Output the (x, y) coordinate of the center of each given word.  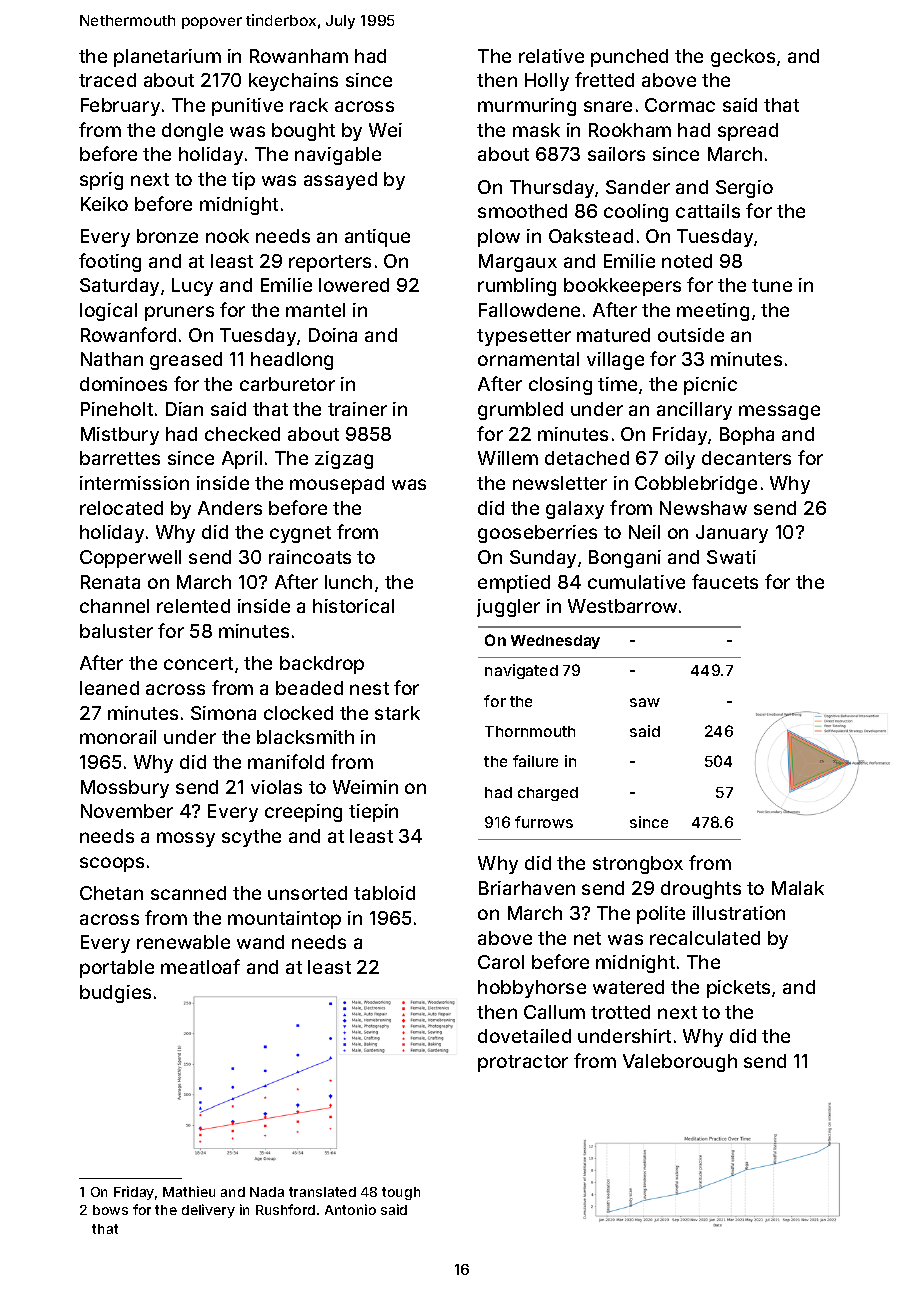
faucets (725, 581)
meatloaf (200, 966)
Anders (230, 508)
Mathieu (189, 1191)
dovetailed (524, 1036)
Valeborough (680, 1063)
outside (691, 335)
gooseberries (537, 534)
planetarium (167, 58)
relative (551, 56)
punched (629, 58)
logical (108, 312)
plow (499, 238)
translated (322, 1192)
